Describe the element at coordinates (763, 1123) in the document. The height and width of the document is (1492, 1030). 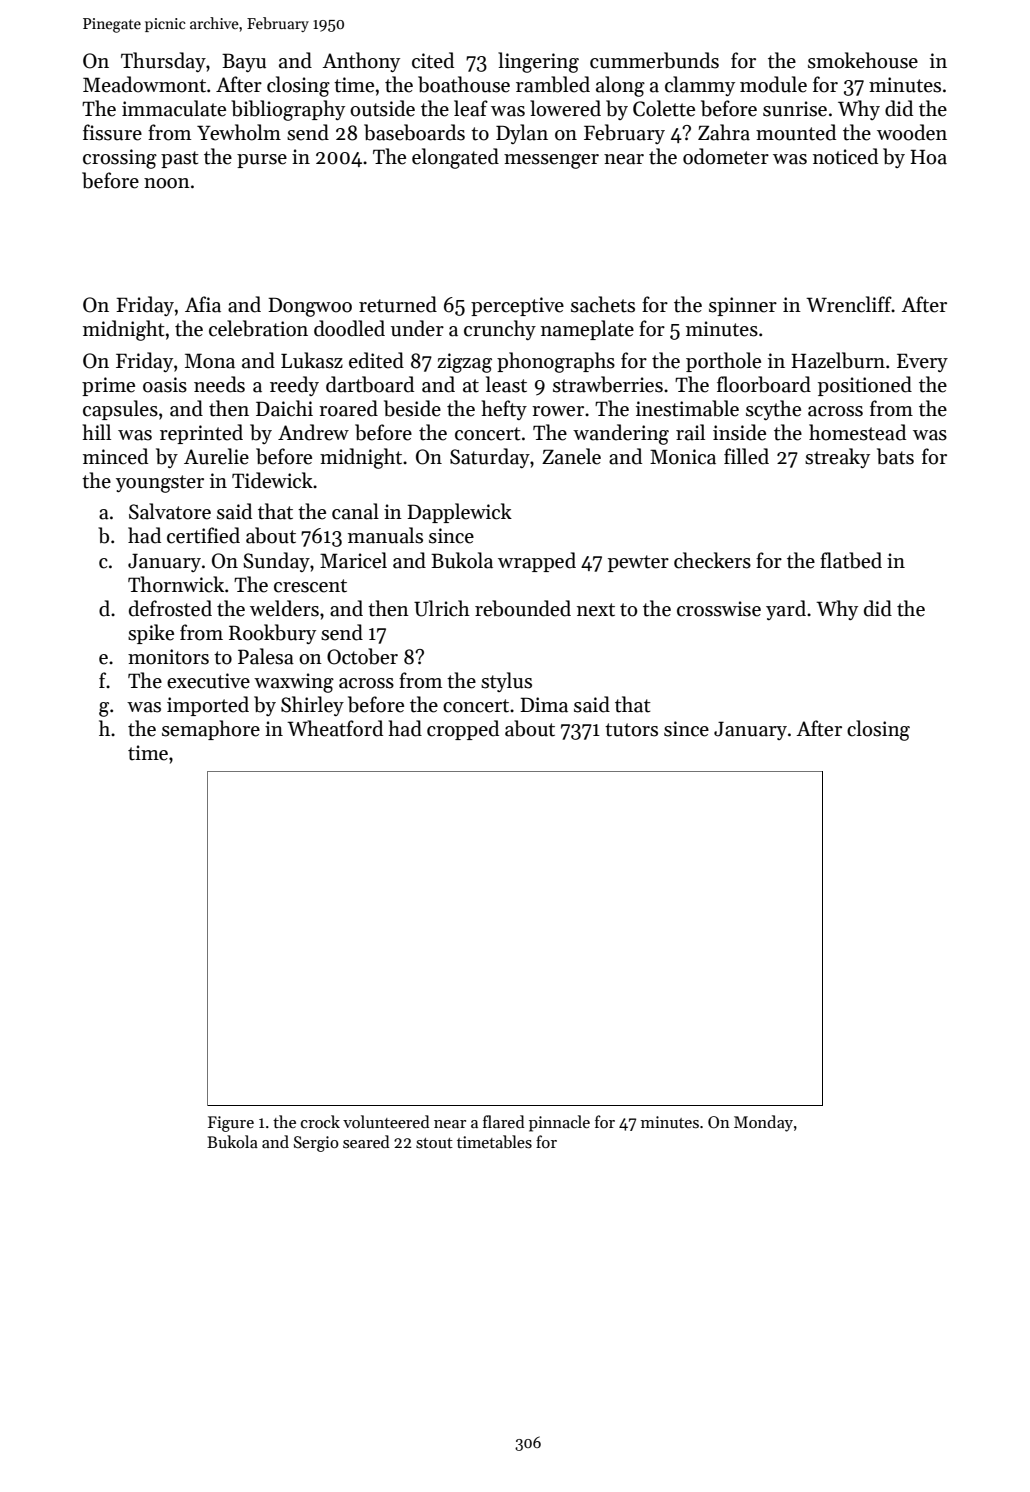
I see `Monday` at that location.
